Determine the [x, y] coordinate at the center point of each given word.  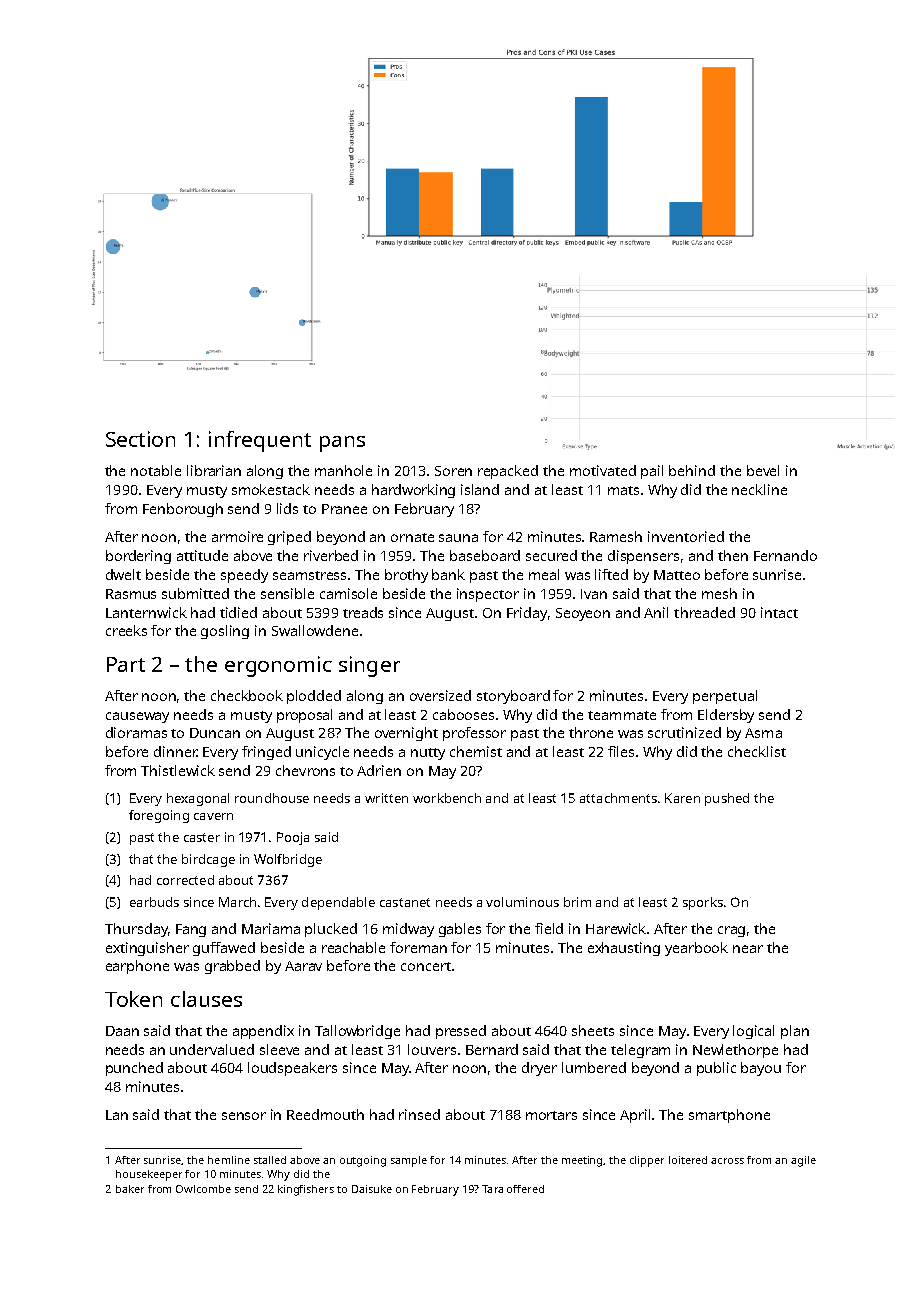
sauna [458, 538]
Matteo [677, 575]
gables [460, 930]
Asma [763, 733]
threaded [704, 612]
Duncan [215, 733]
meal [544, 574]
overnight [406, 734]
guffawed [224, 949]
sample [409, 1161]
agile [803, 1161]
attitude [202, 555]
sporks [703, 903]
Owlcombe [203, 1189]
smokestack [271, 489]
